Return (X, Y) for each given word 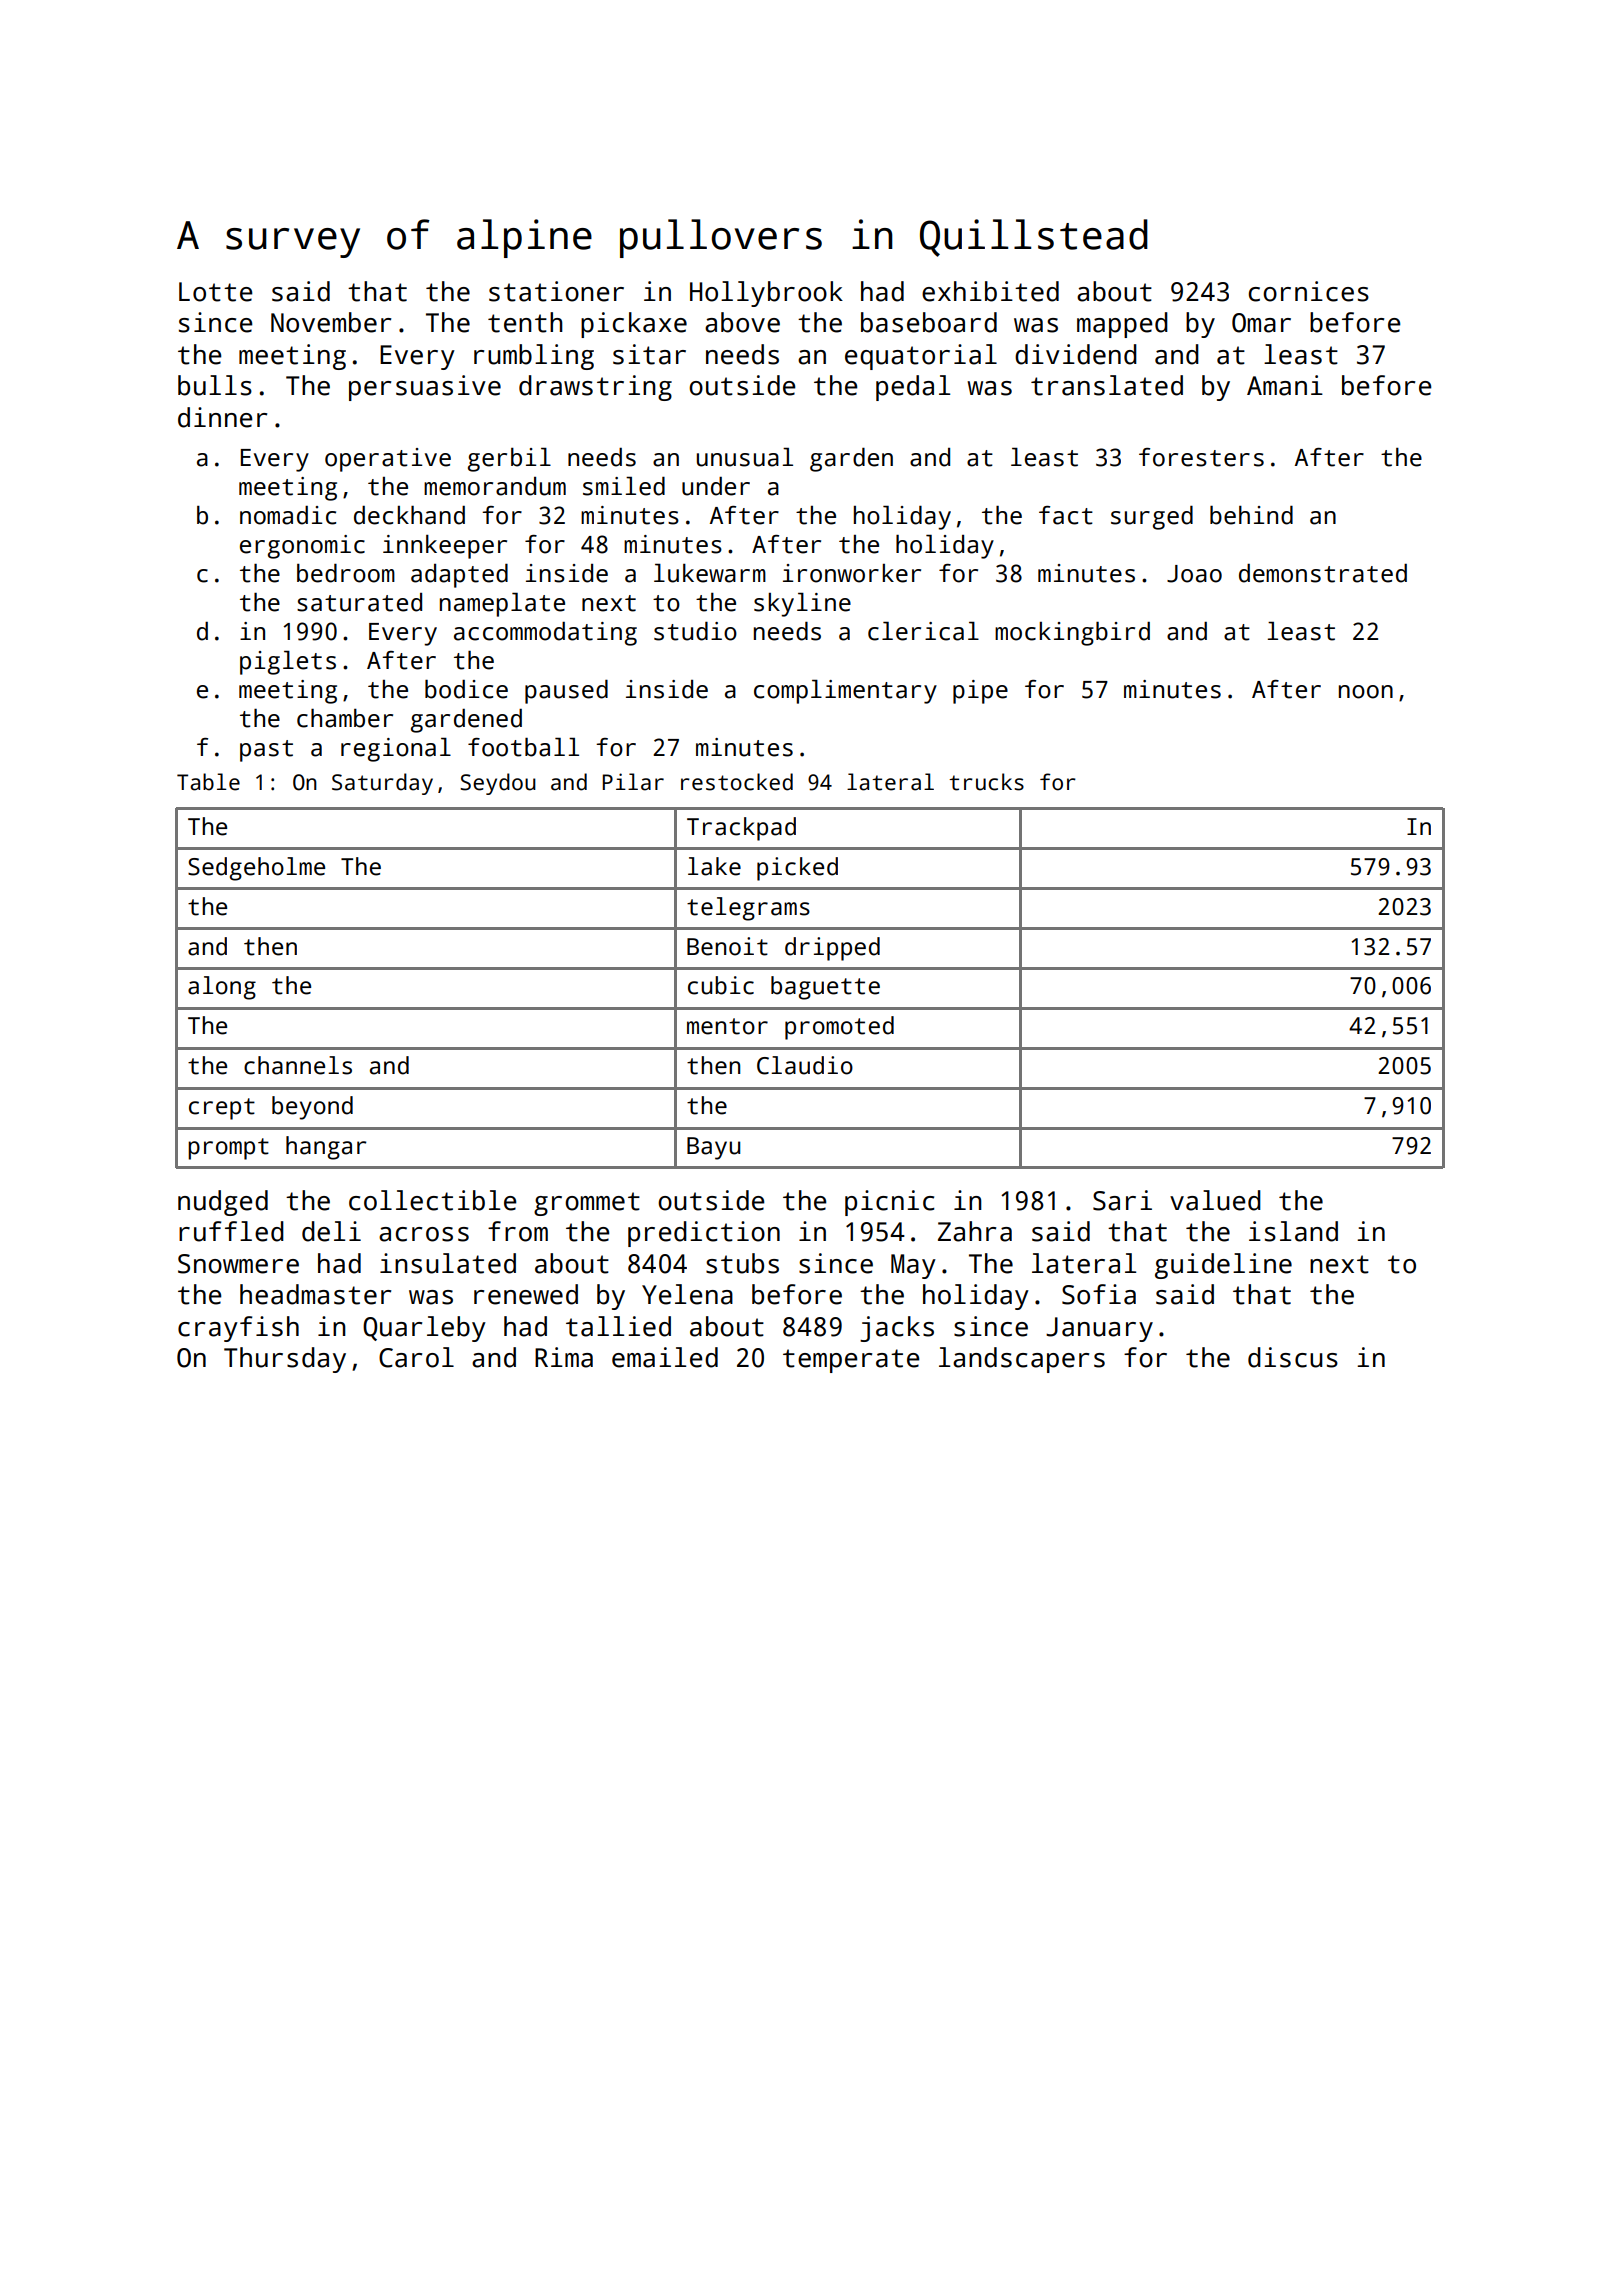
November (331, 322)
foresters (1201, 457)
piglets (288, 662)
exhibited (990, 291)
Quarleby (424, 1329)
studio (695, 631)
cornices (1309, 291)
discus (1293, 1357)
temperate (851, 1361)
